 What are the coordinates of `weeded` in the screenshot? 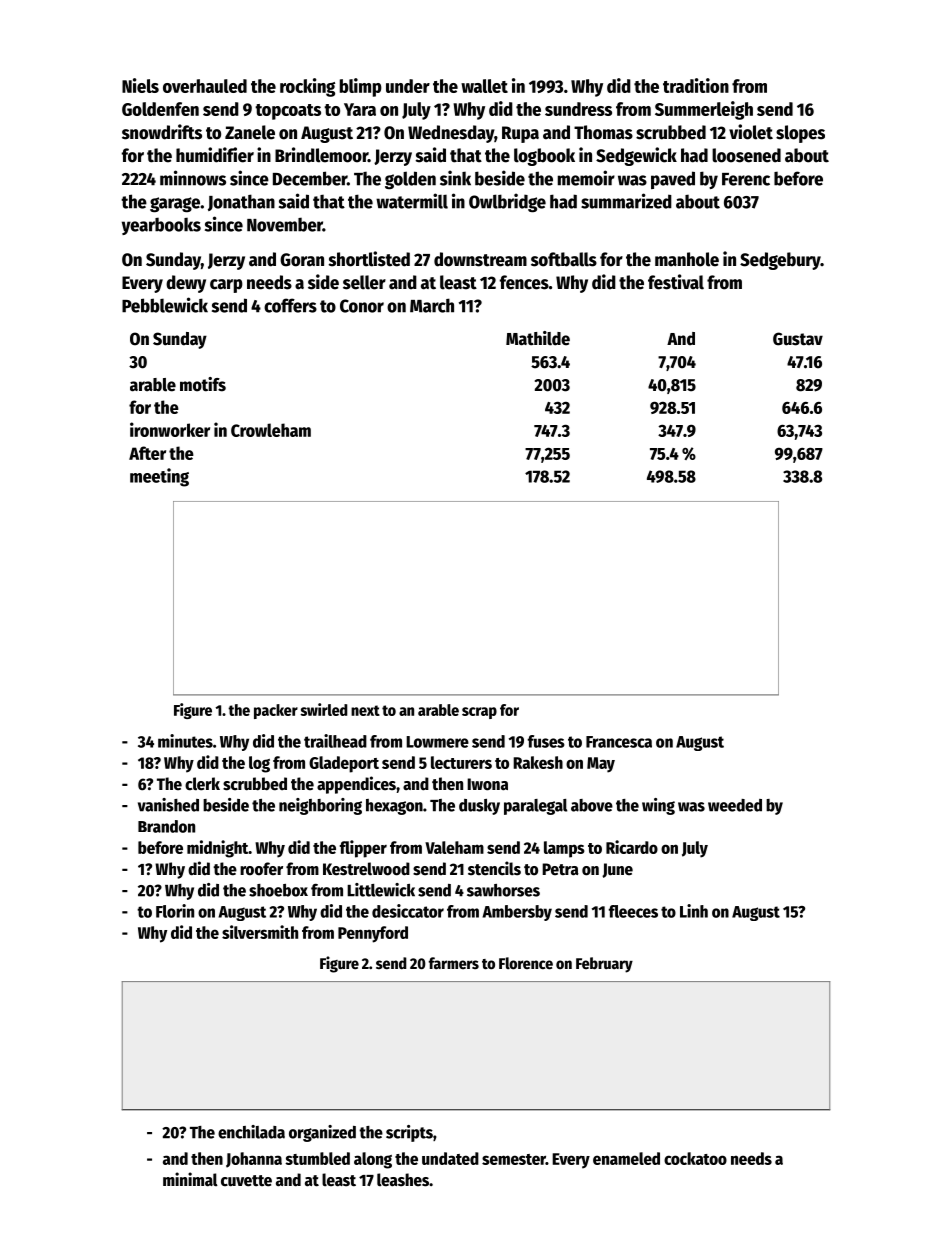 It's located at (735, 805).
